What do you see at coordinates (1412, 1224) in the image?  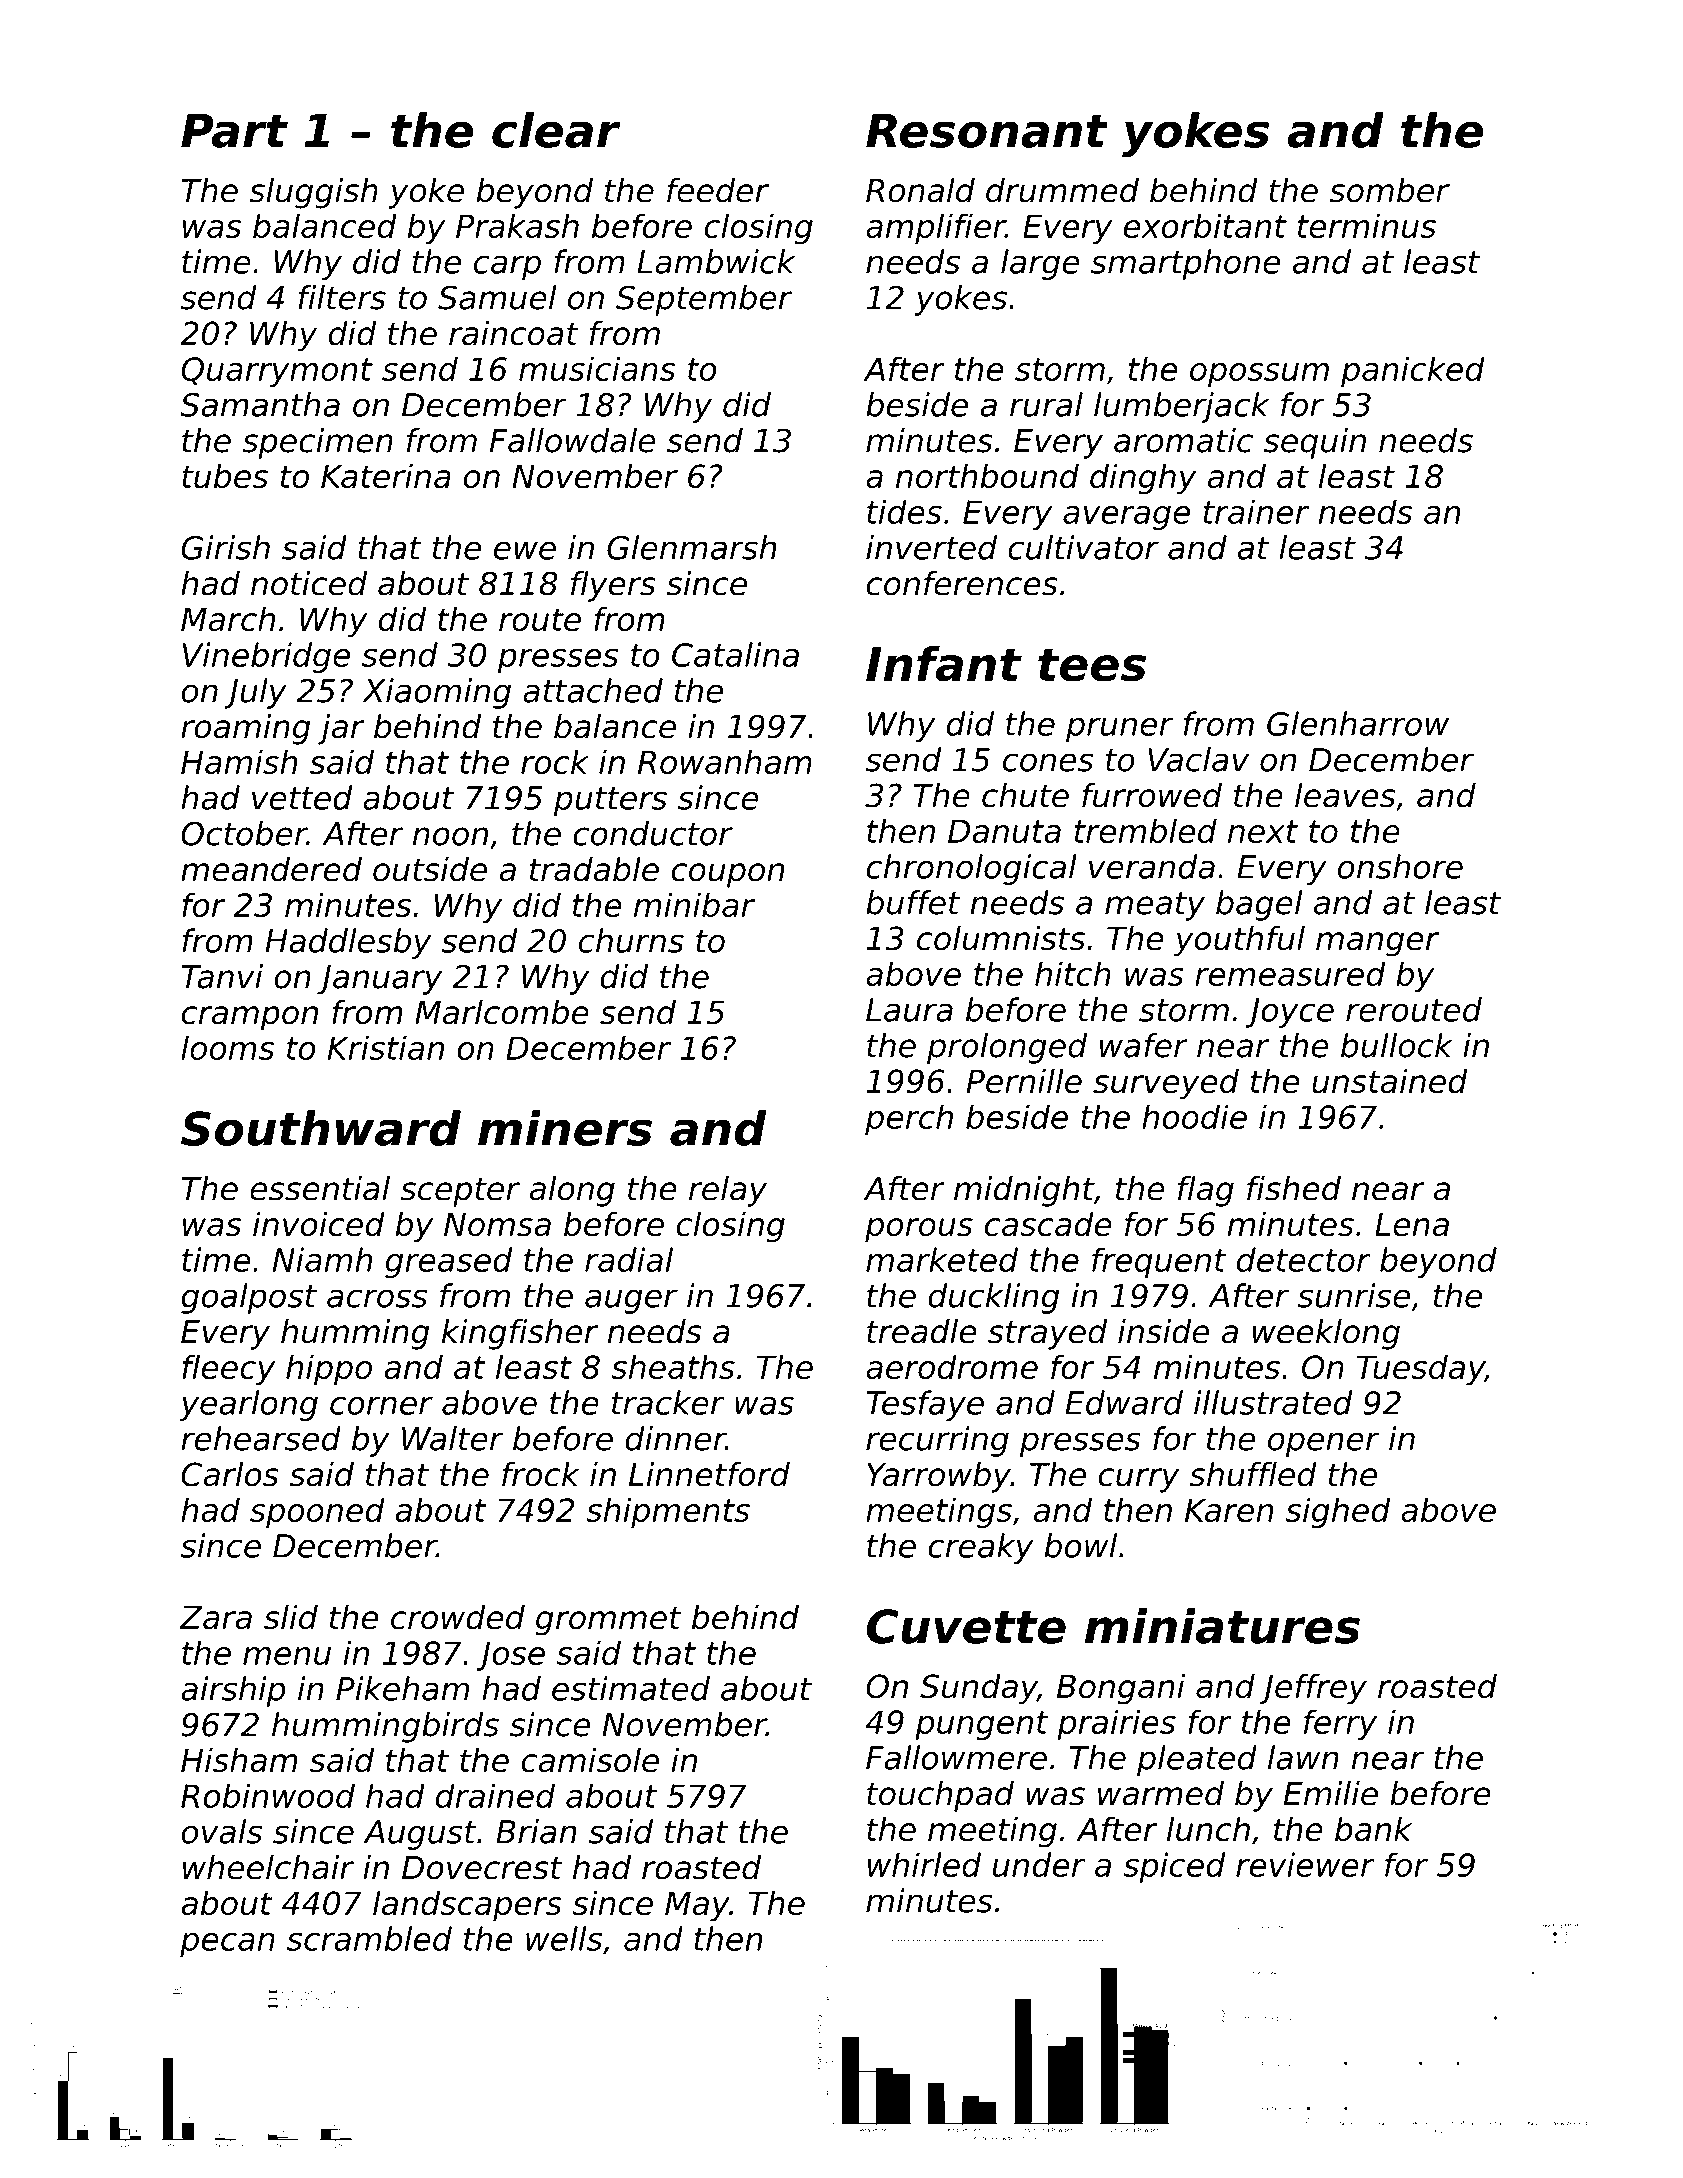 I see `Lena` at bounding box center [1412, 1224].
